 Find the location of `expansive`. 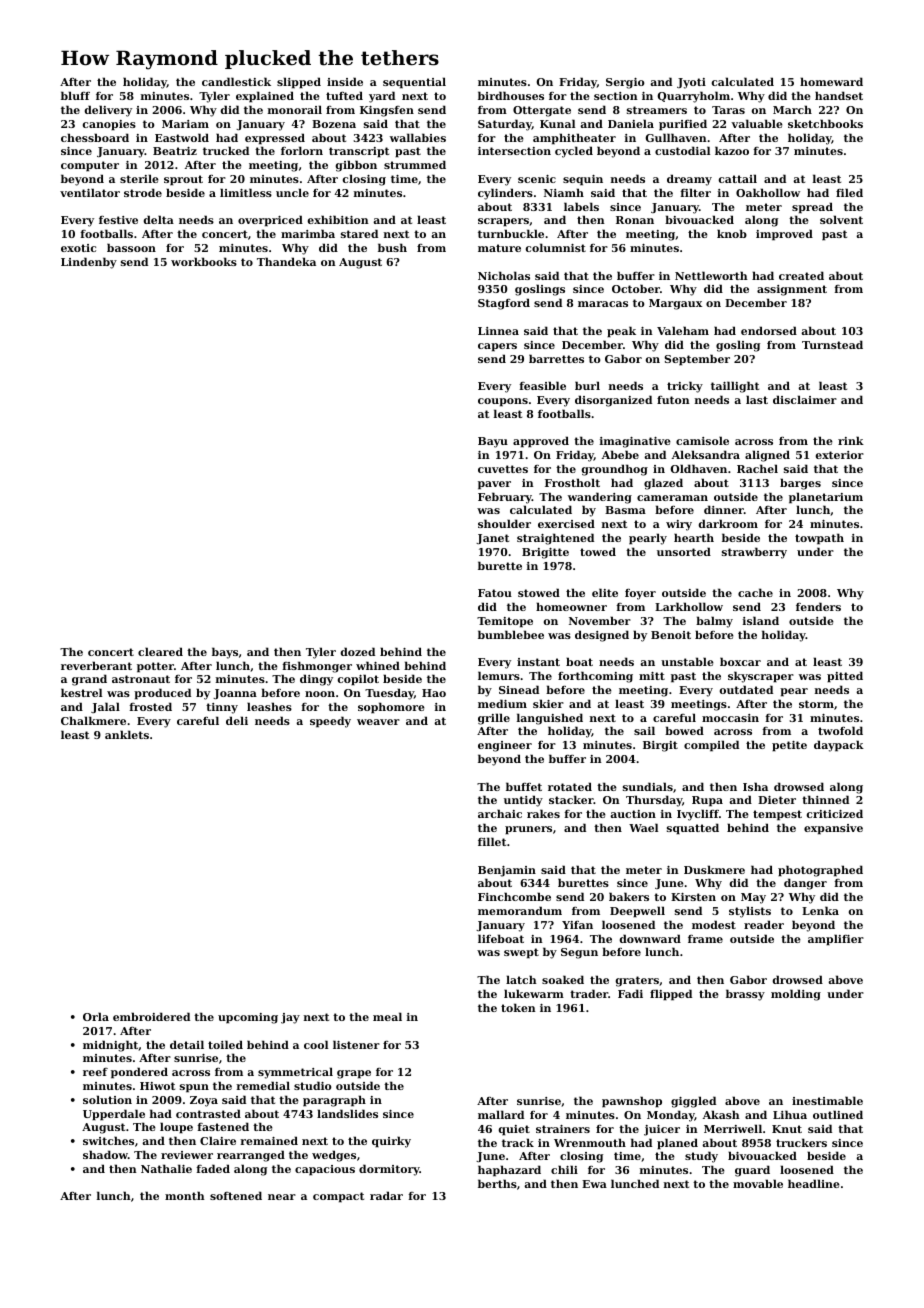

expansive is located at coordinates (833, 829).
